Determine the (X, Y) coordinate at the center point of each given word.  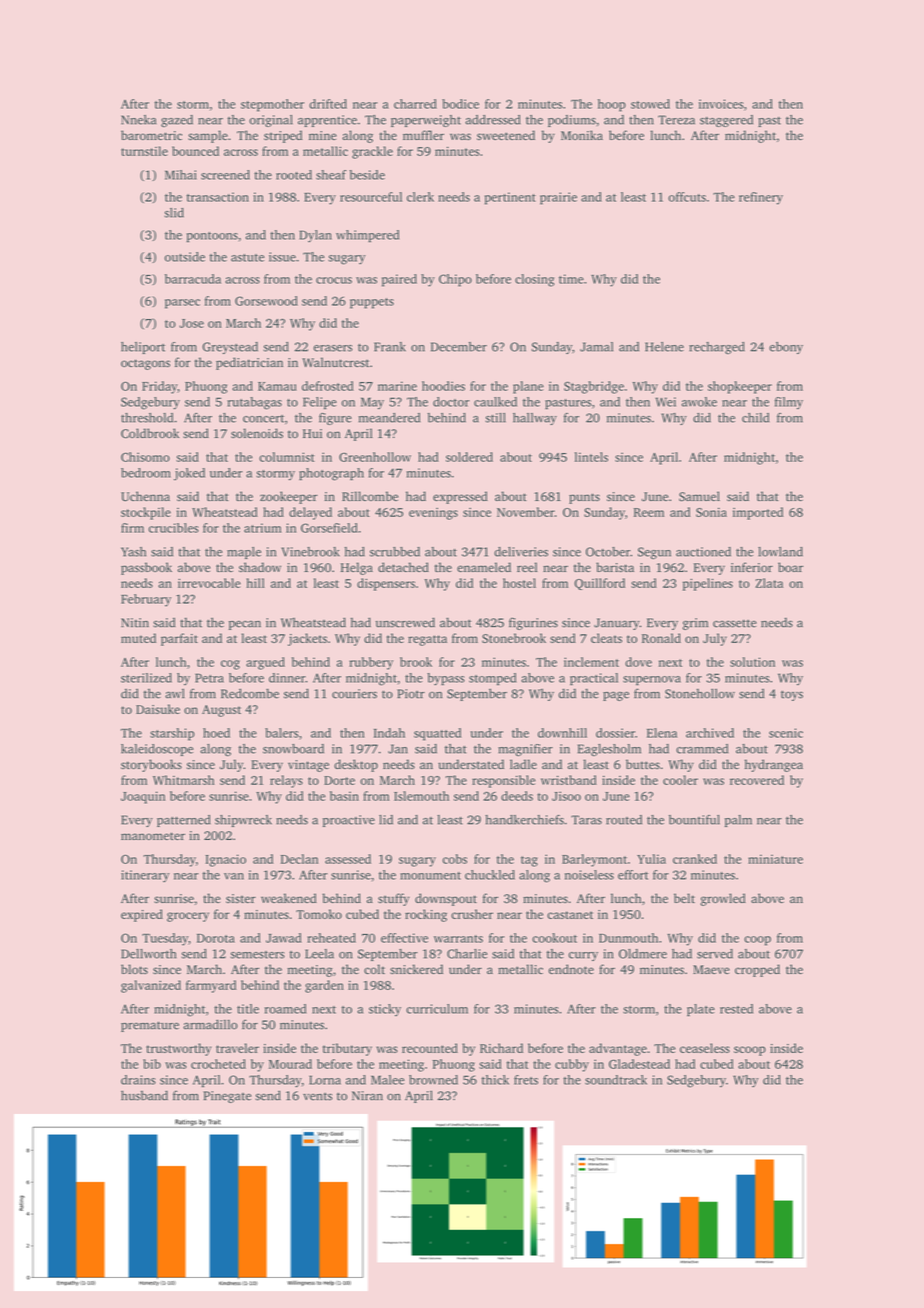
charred (415, 104)
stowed (650, 104)
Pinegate (227, 1097)
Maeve (711, 969)
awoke (699, 402)
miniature (775, 859)
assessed (348, 859)
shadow (260, 567)
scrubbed (395, 552)
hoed (216, 733)
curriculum (437, 1009)
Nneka (138, 120)
